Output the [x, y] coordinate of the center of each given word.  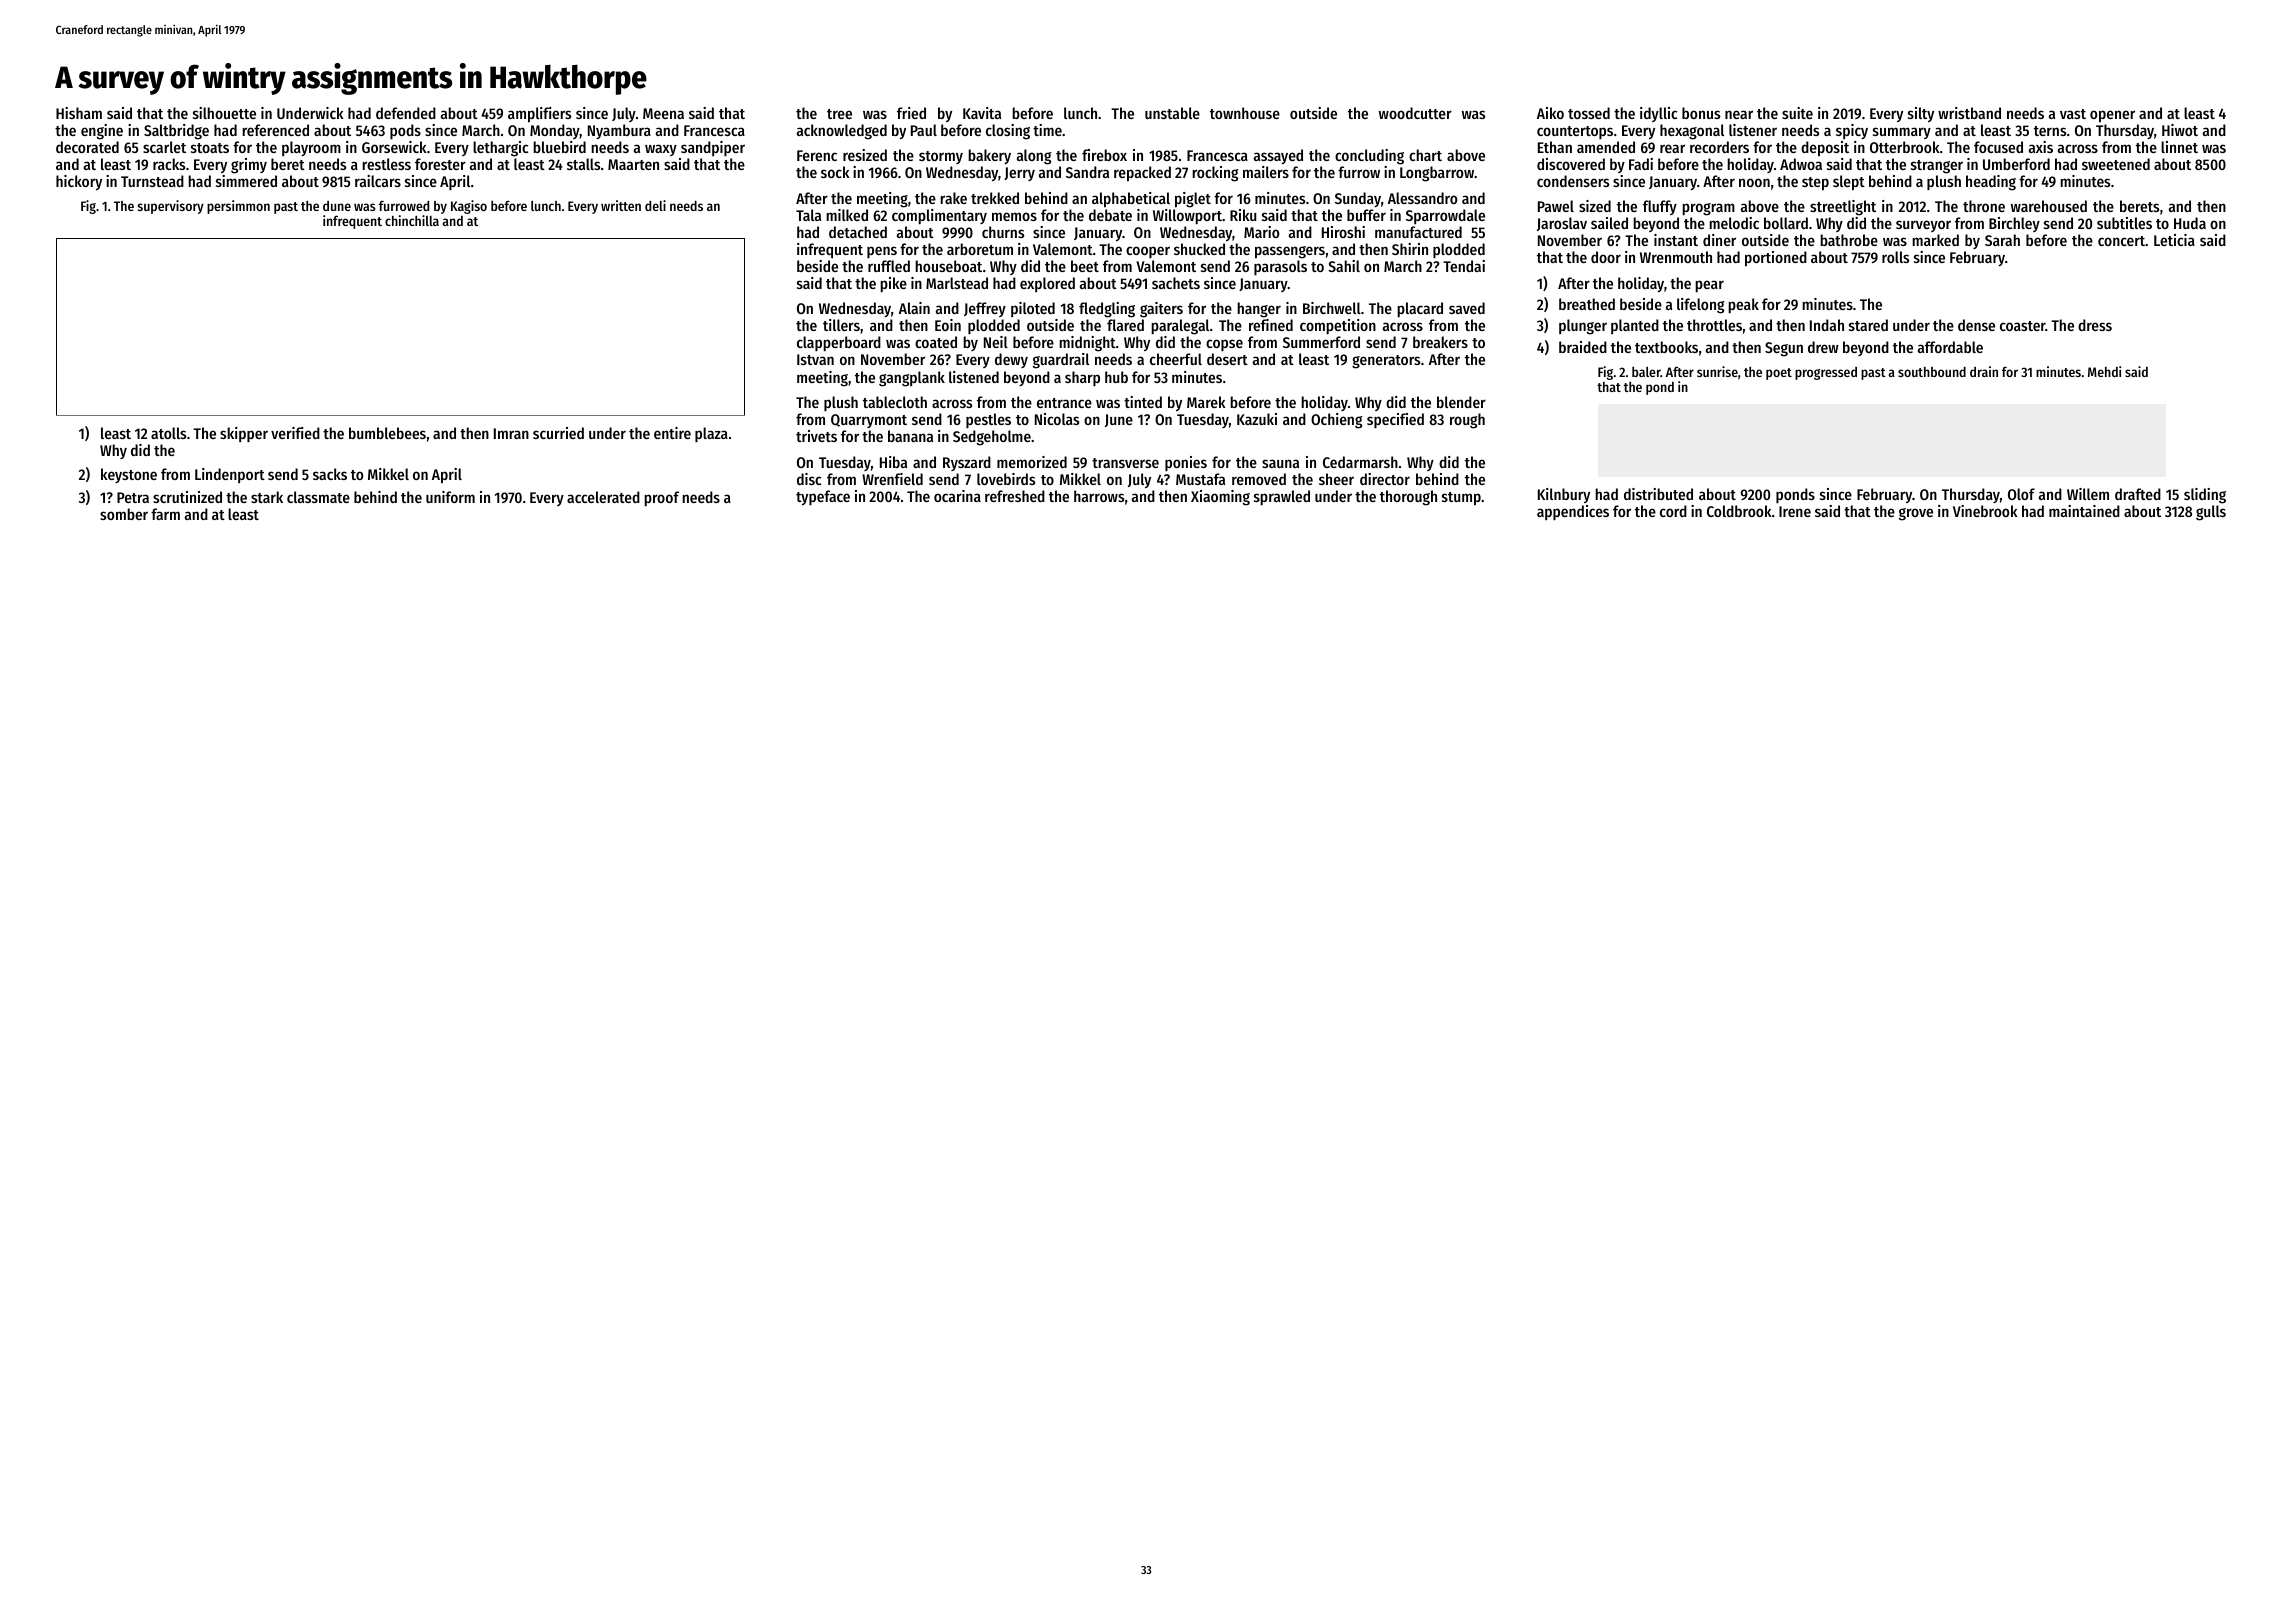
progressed [1826, 373]
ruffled [889, 266]
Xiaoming [1220, 498]
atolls [168, 433]
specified [1395, 420]
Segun [1784, 349]
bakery [989, 156]
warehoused [2049, 206]
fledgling [1107, 310]
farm [165, 514]
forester [440, 164]
